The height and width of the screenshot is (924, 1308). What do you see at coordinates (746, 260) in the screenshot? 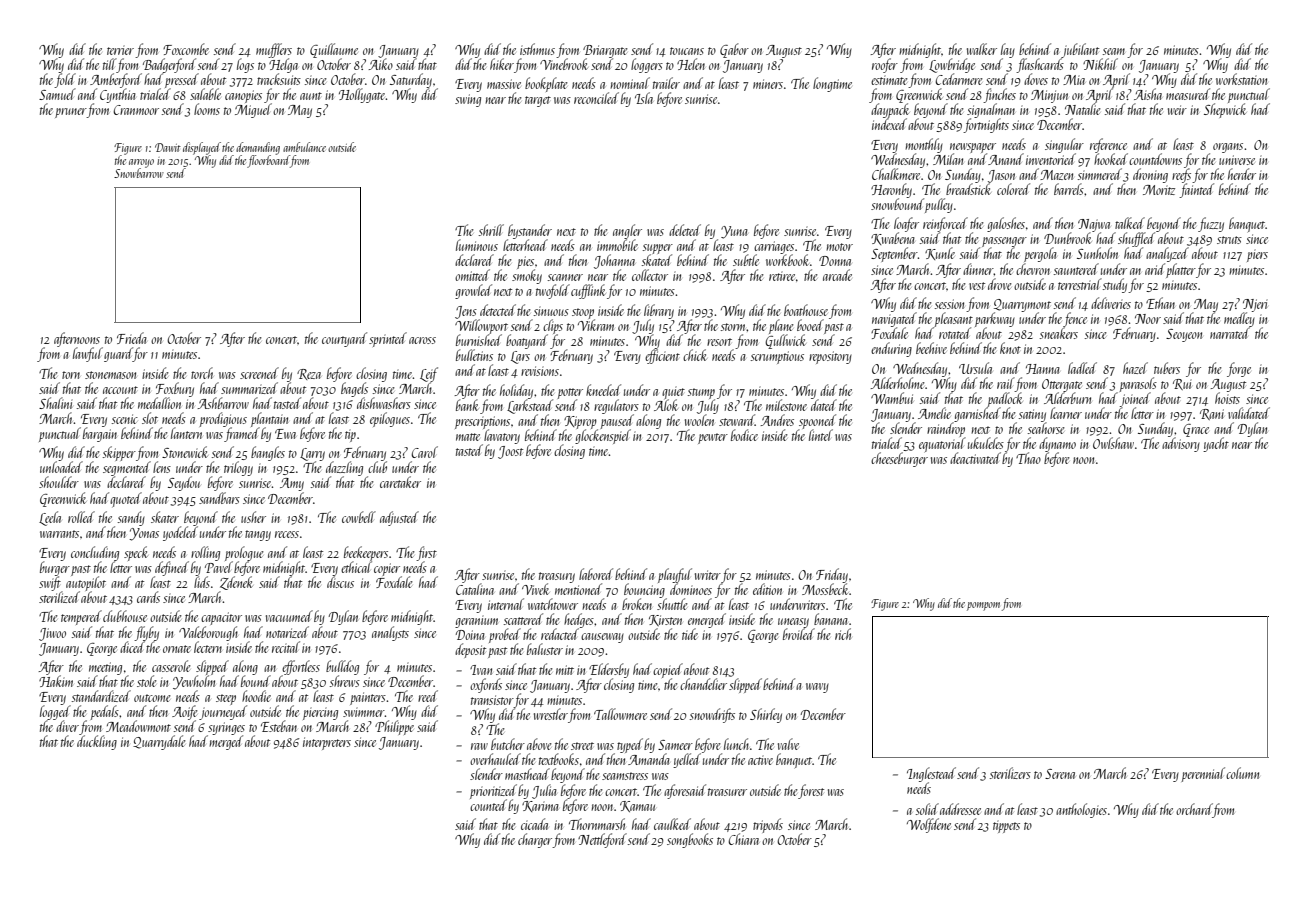
I see `subtle` at bounding box center [746, 260].
